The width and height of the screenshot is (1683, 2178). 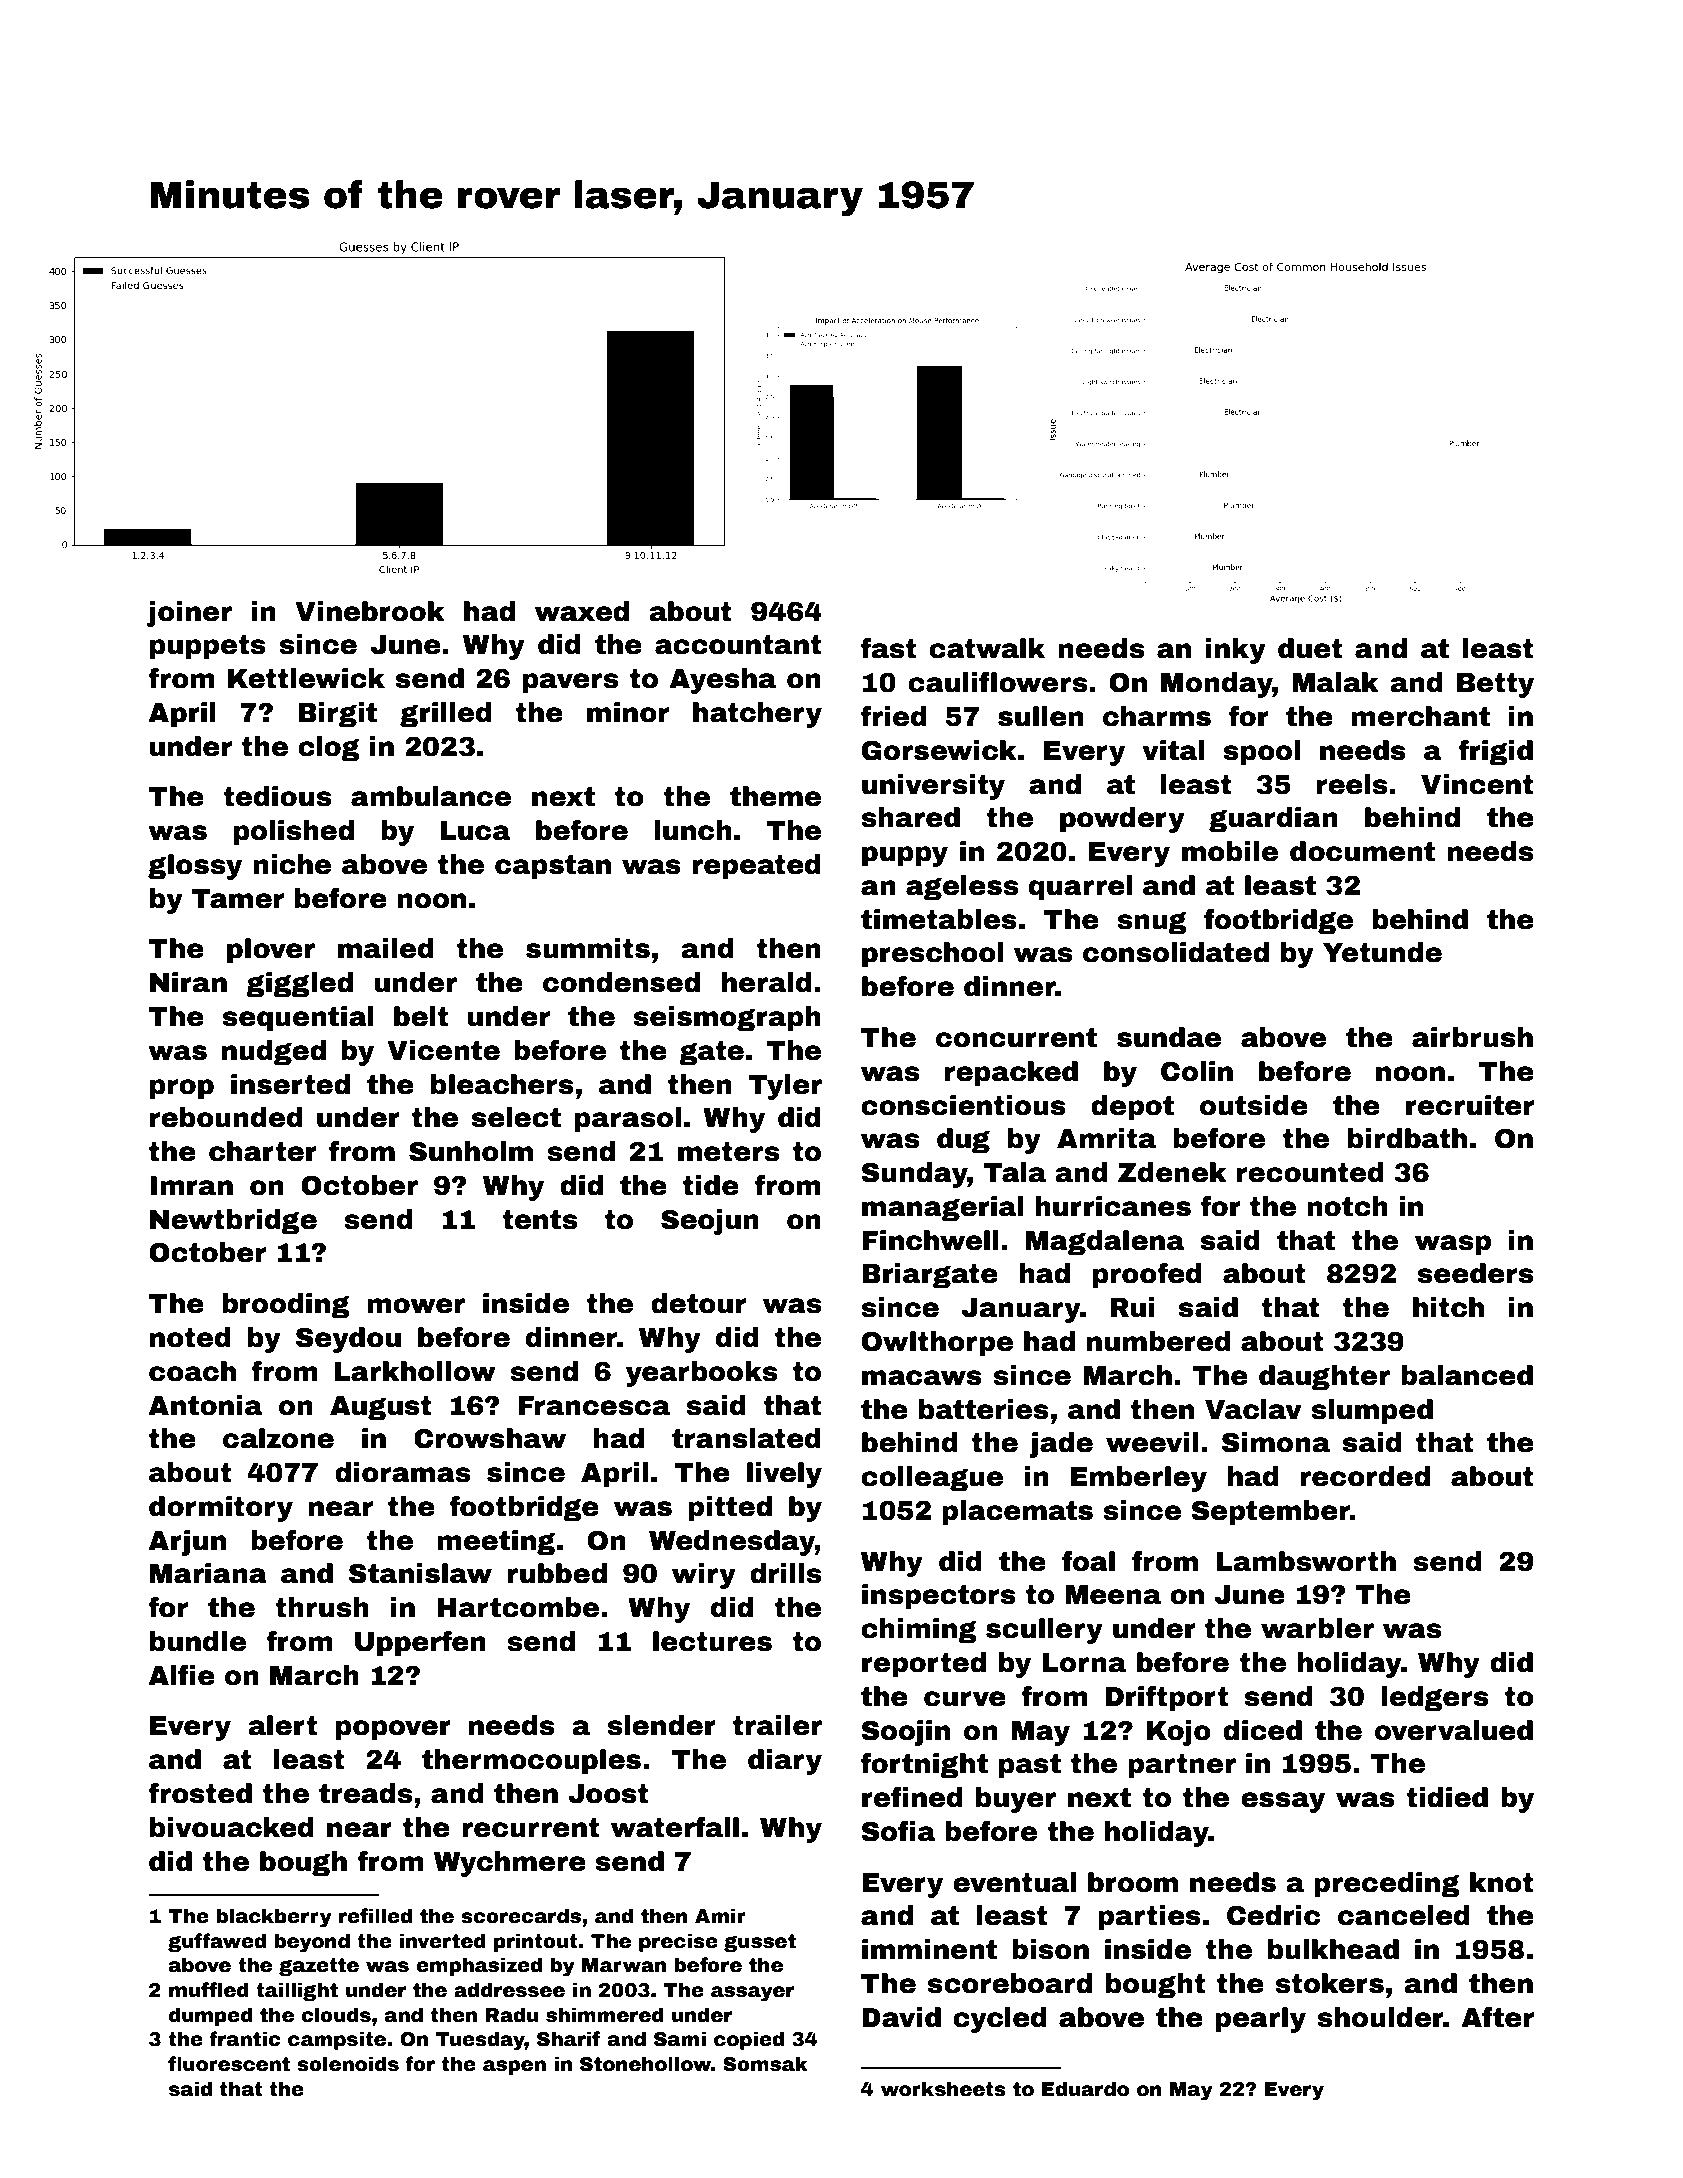 What do you see at coordinates (370, 611) in the screenshot?
I see `Vinebrook` at bounding box center [370, 611].
